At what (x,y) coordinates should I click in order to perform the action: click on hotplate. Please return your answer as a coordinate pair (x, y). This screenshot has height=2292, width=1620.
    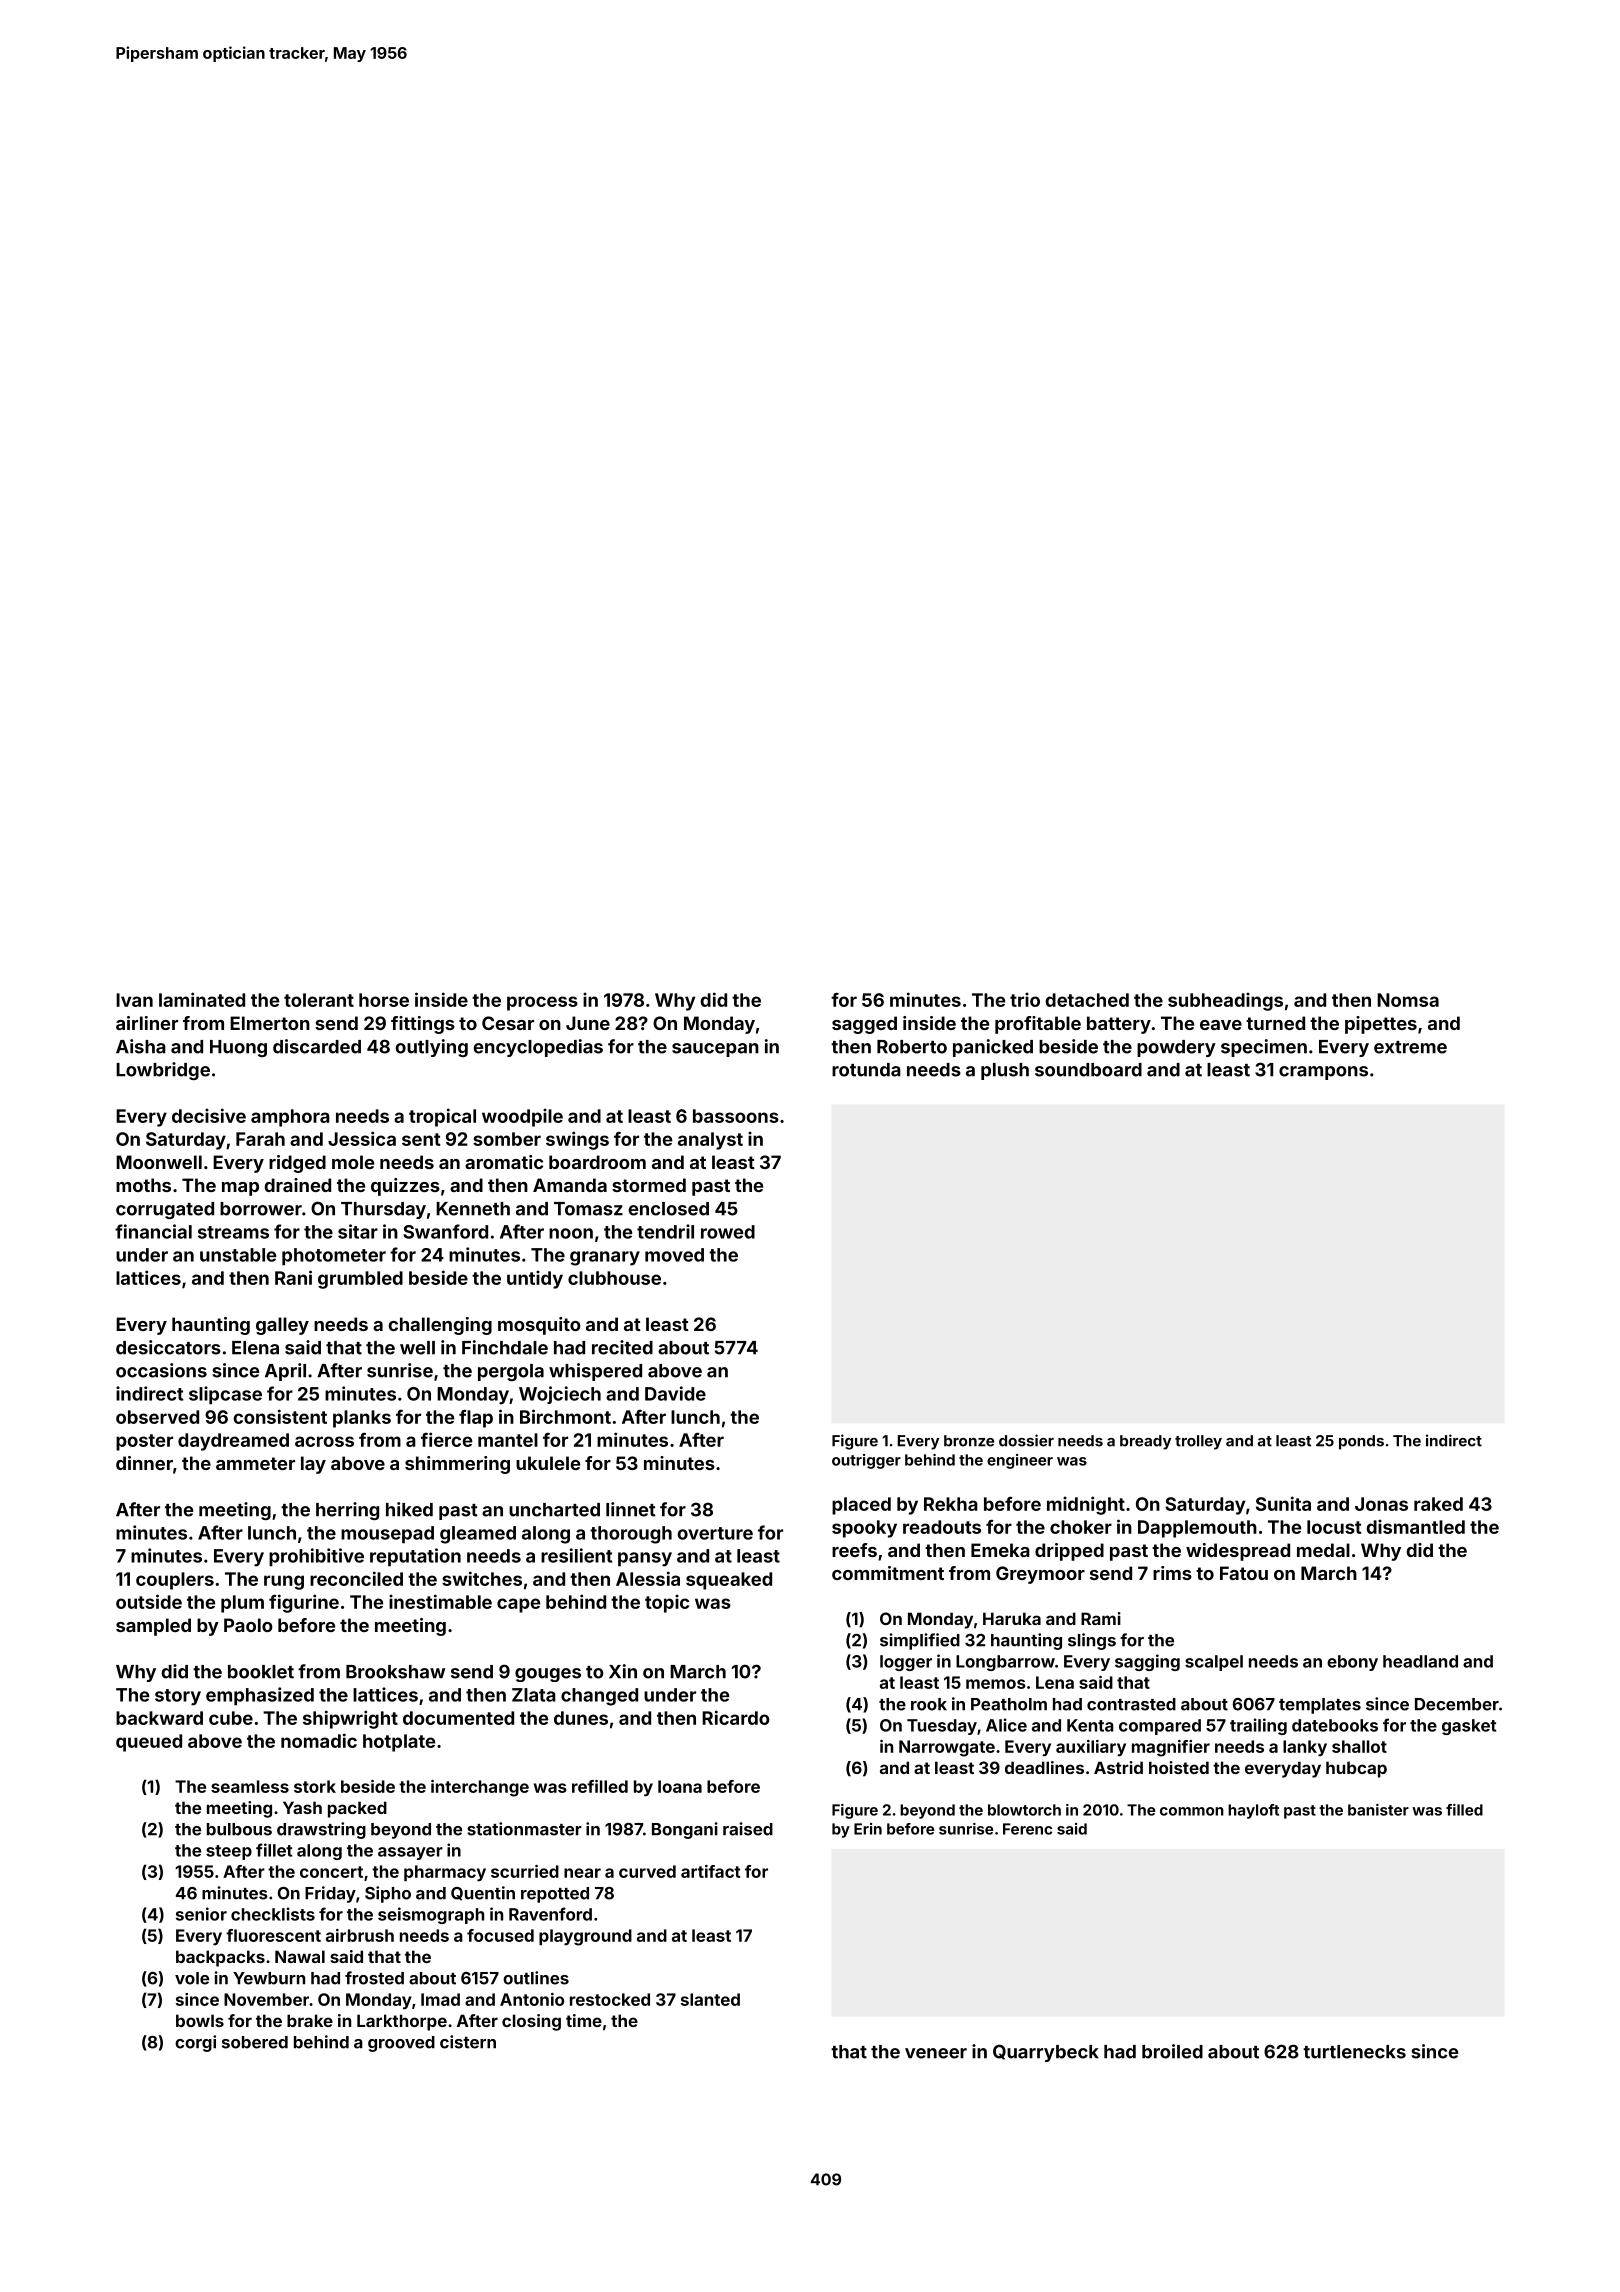
    Looking at the image, I should click on (399, 1743).
